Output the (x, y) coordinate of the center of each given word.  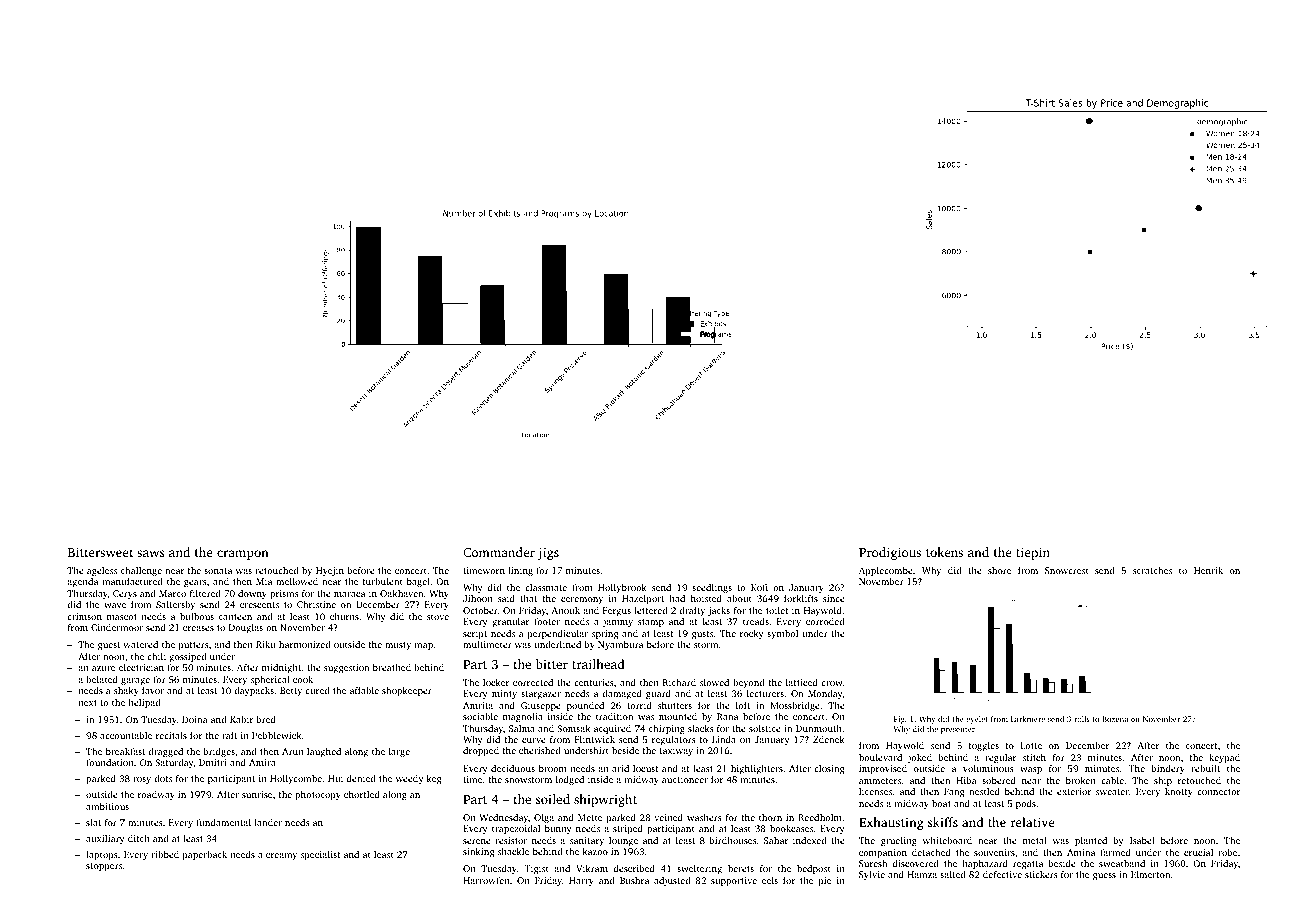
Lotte (1031, 745)
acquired (612, 729)
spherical (270, 680)
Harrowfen (486, 880)
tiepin (1033, 553)
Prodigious (890, 553)
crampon (243, 555)
